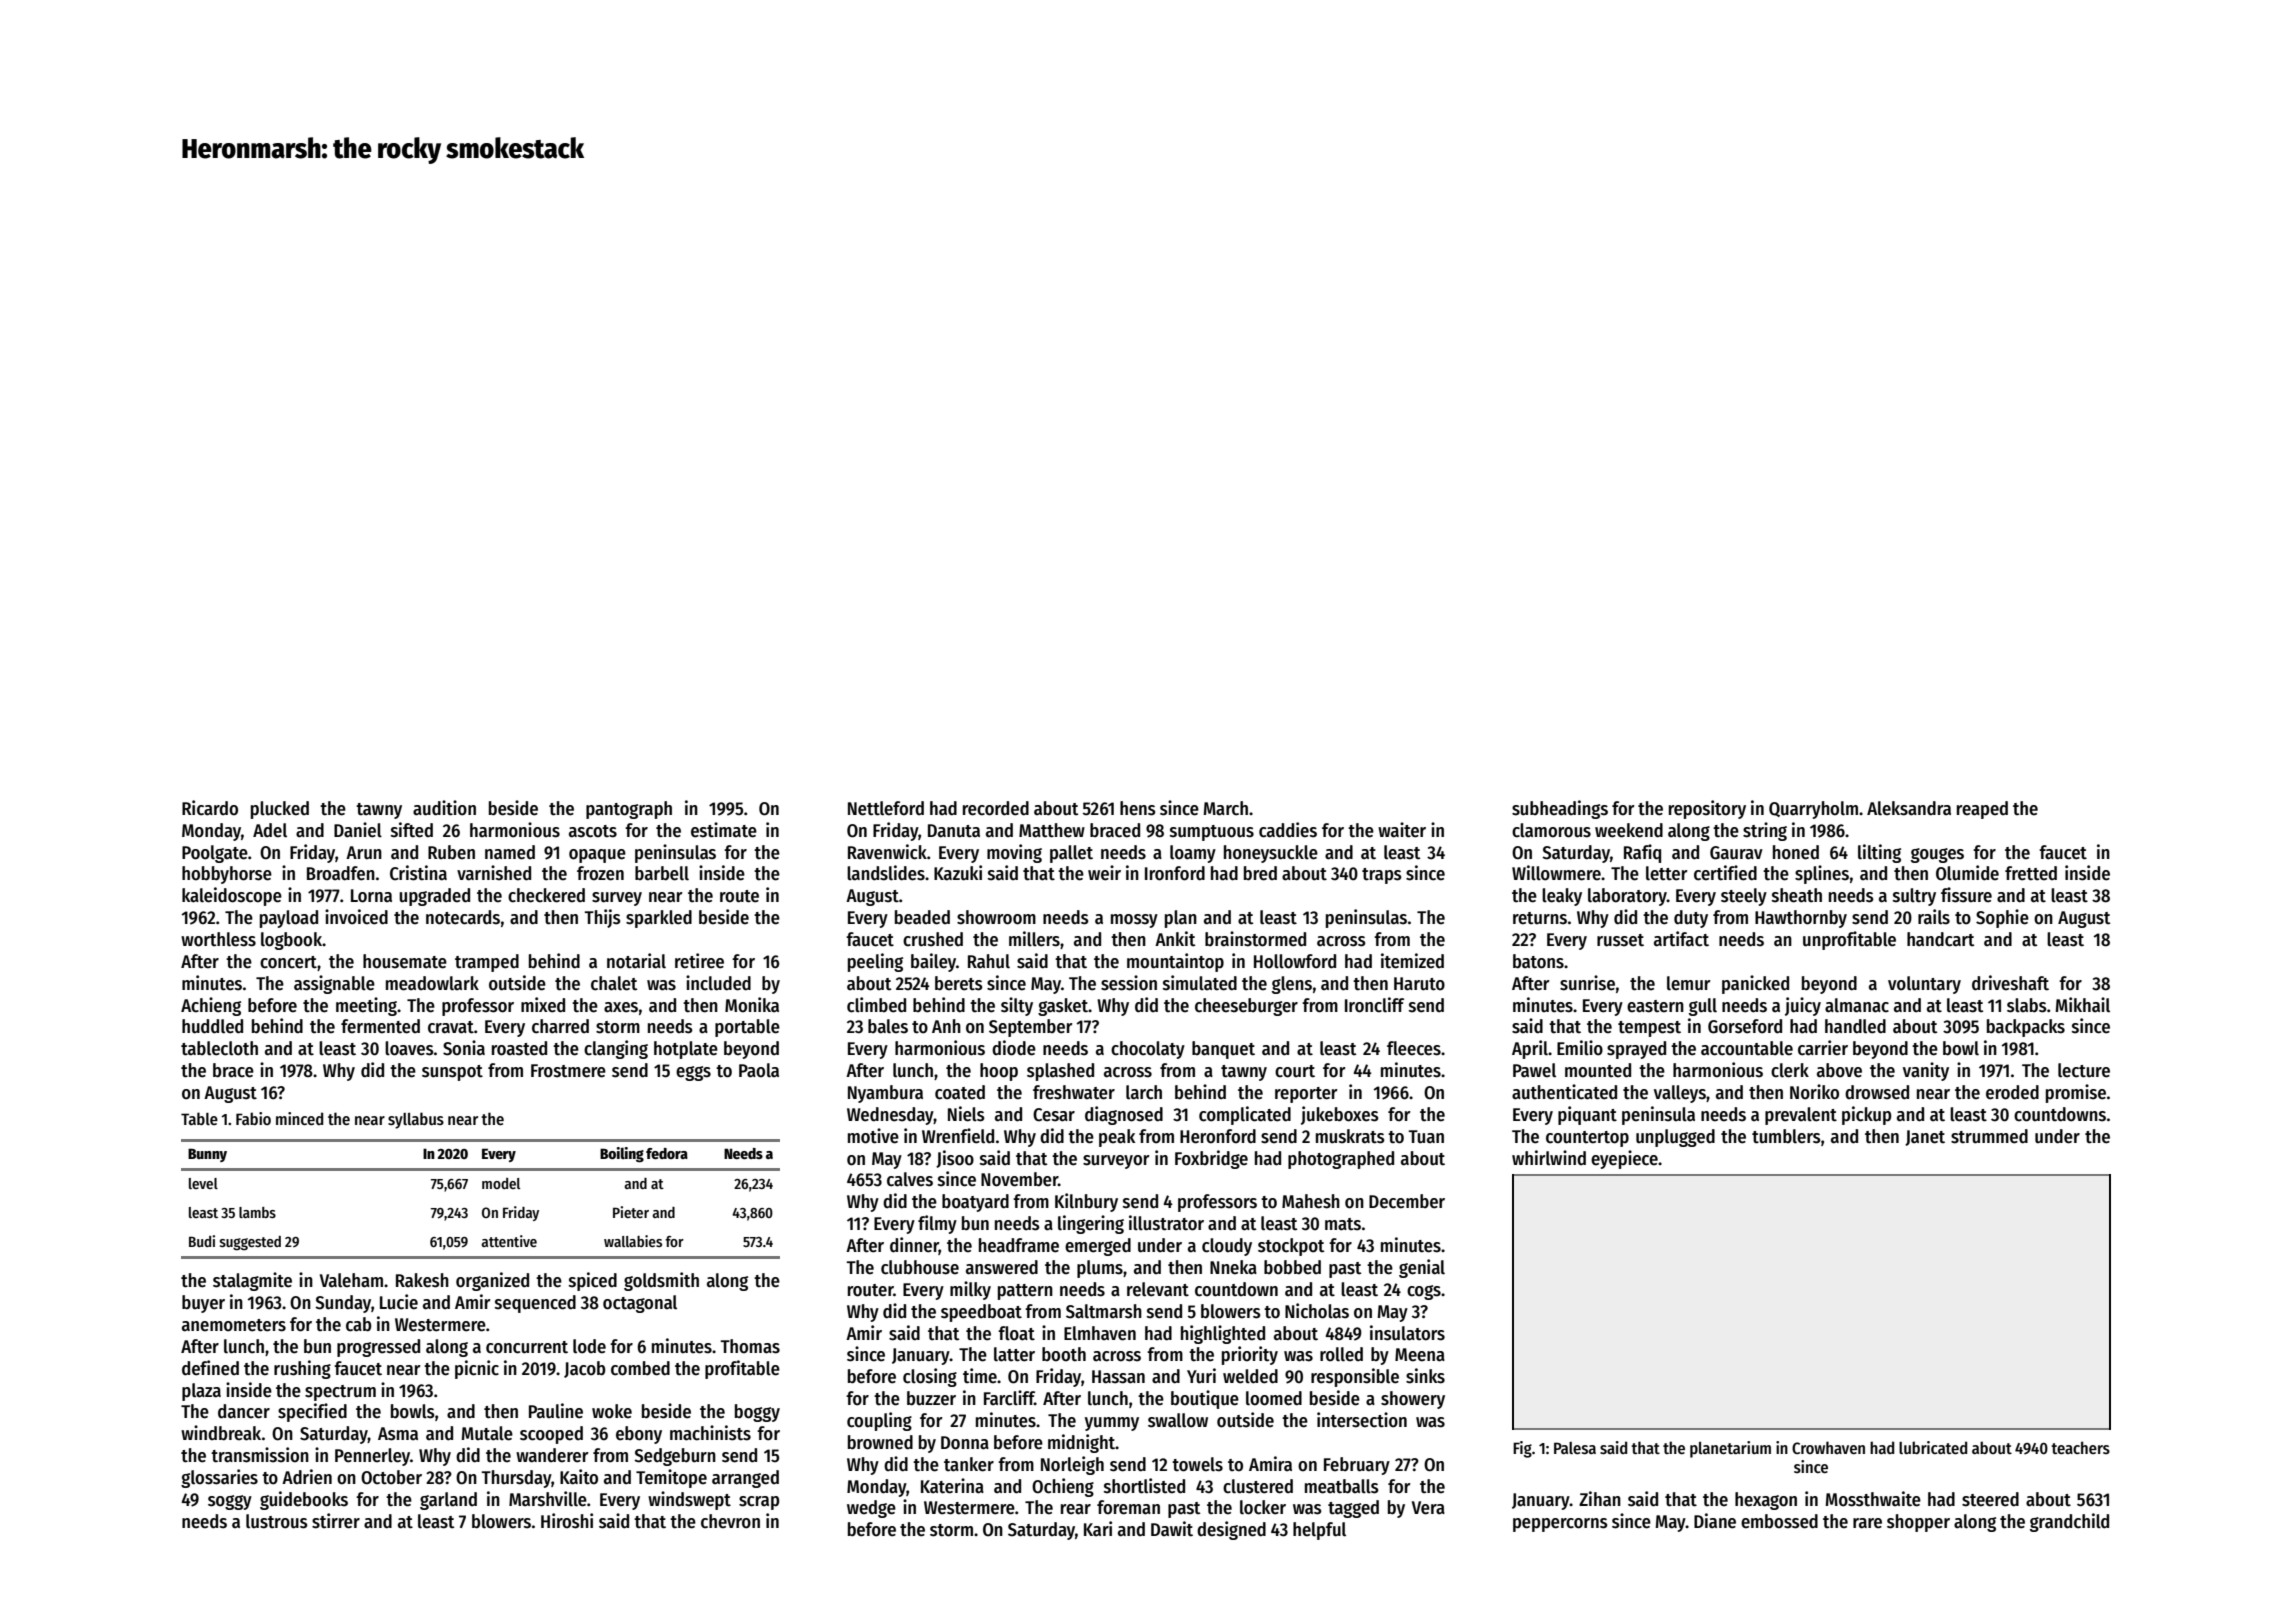 This screenshot has height=1620, width=2292. I want to click on March, so click(1225, 808).
